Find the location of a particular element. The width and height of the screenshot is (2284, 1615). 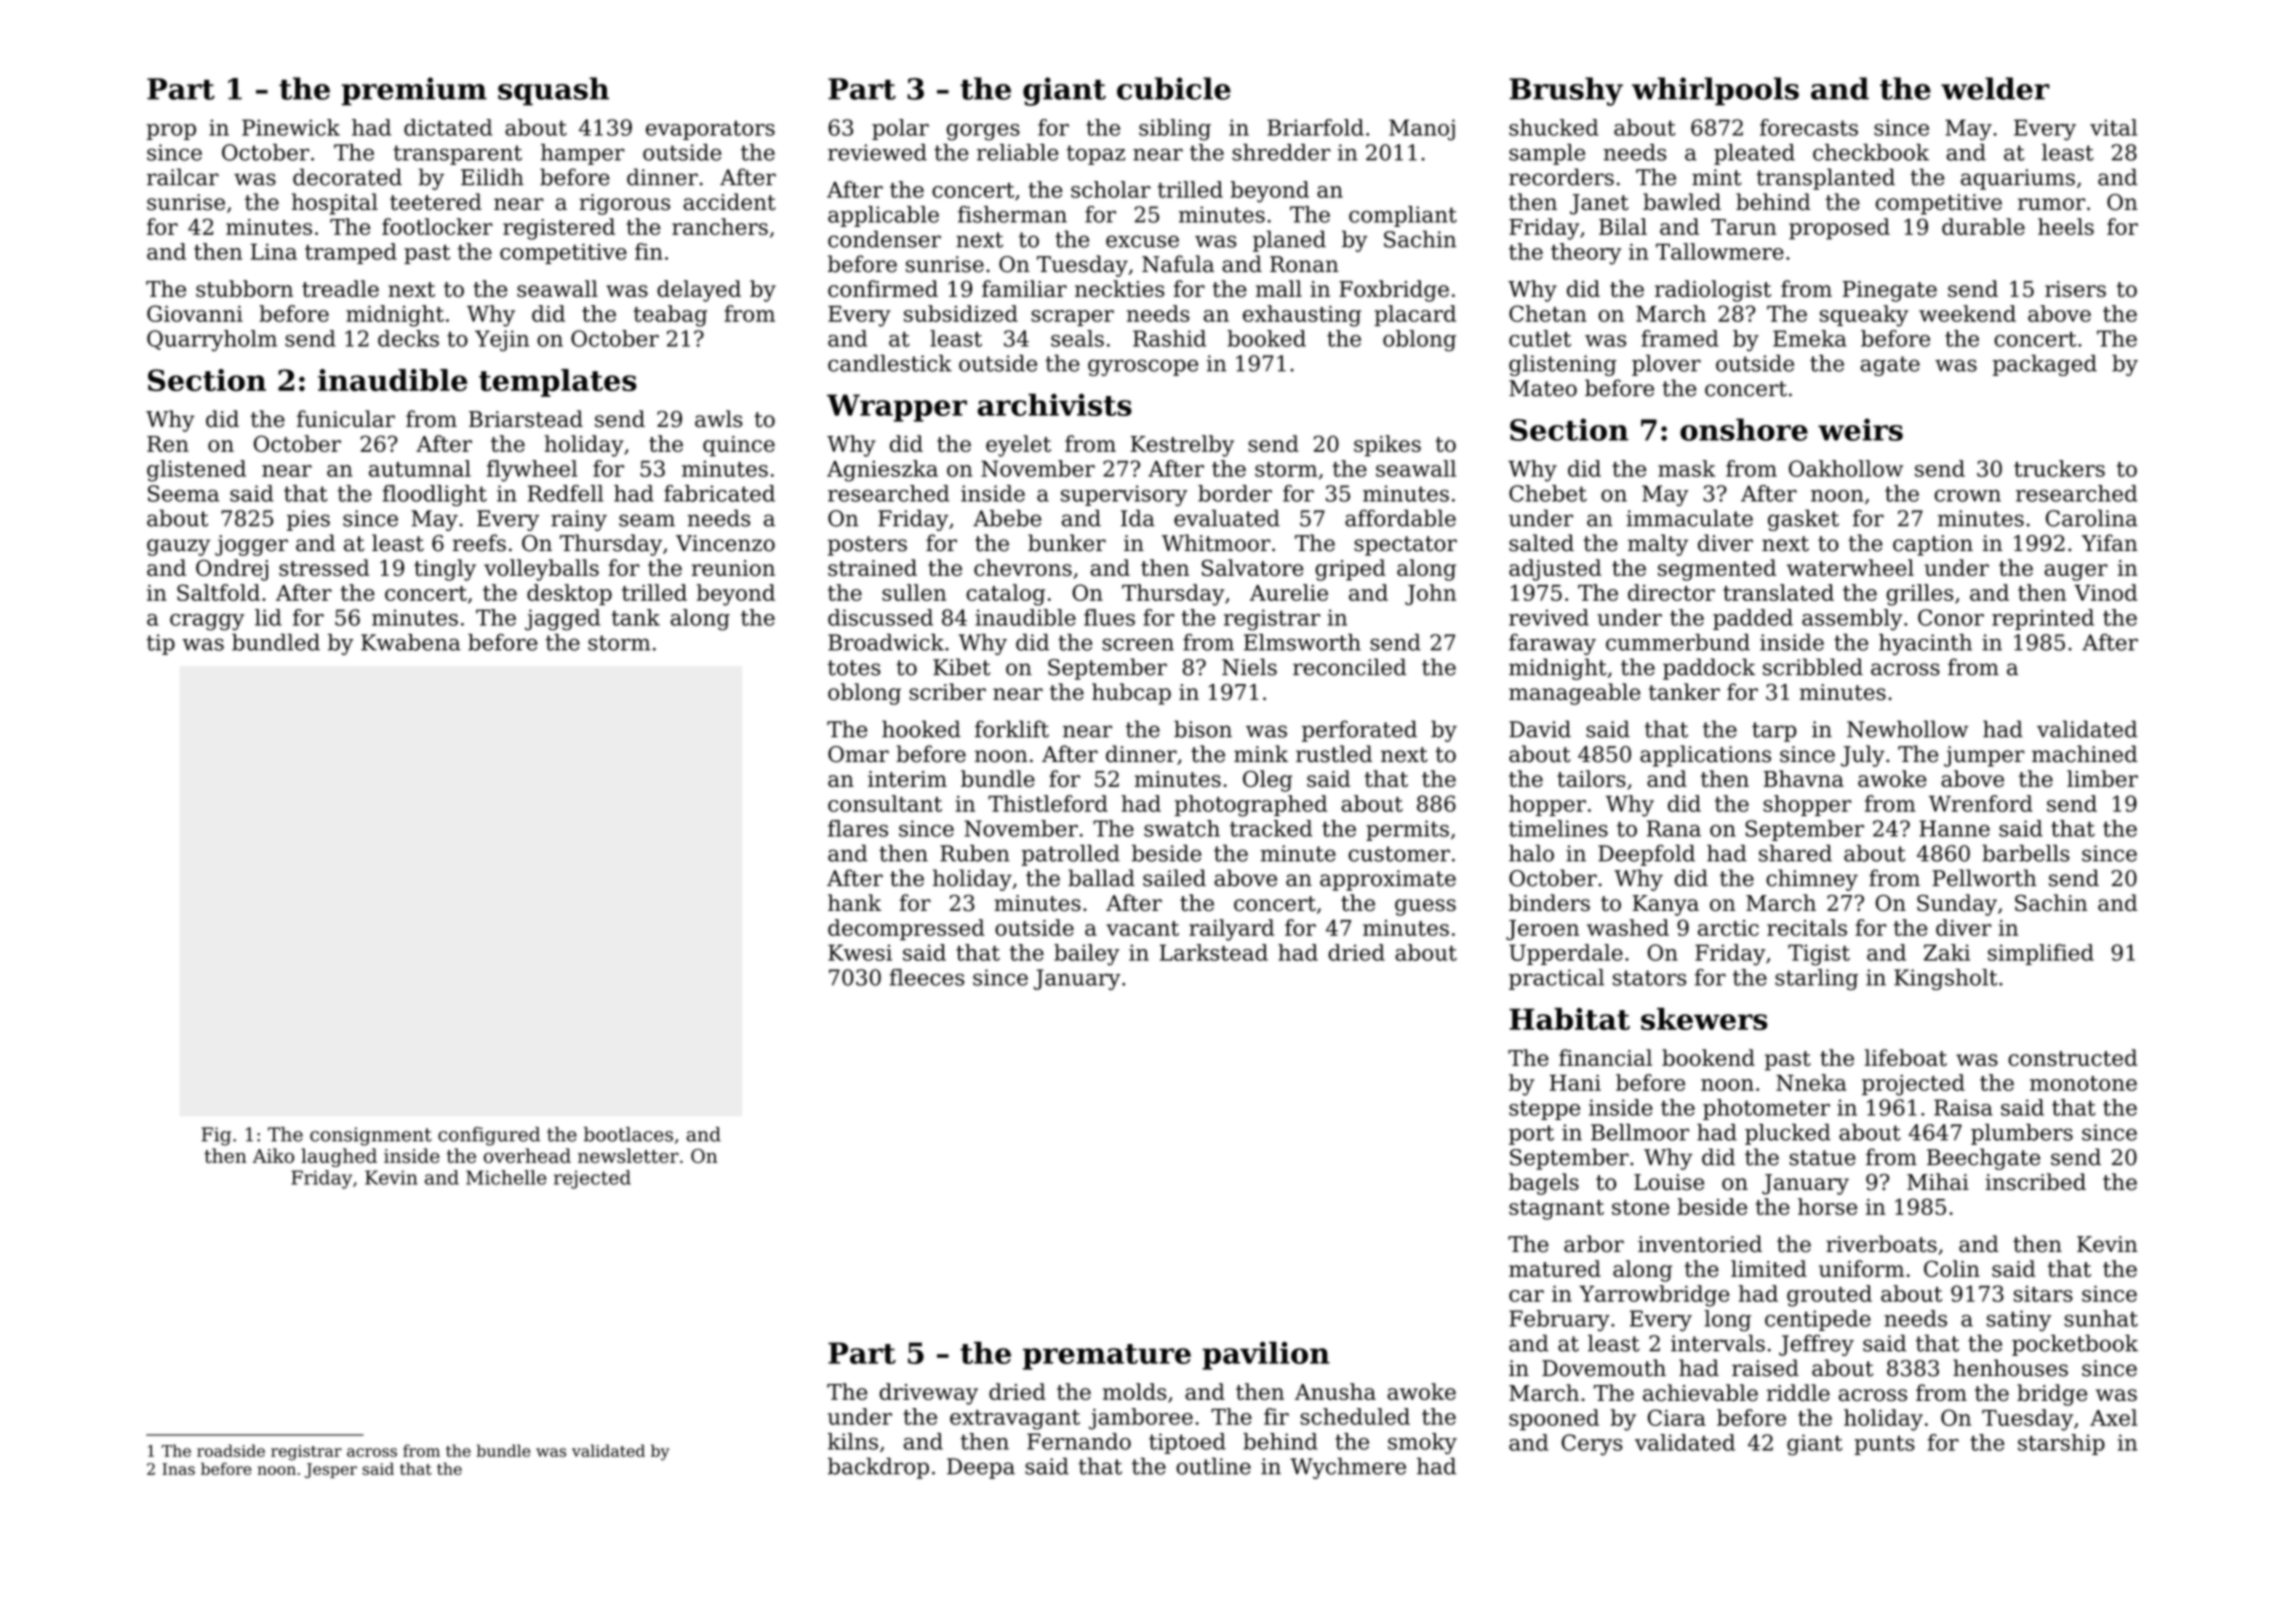

roadside is located at coordinates (231, 1450).
